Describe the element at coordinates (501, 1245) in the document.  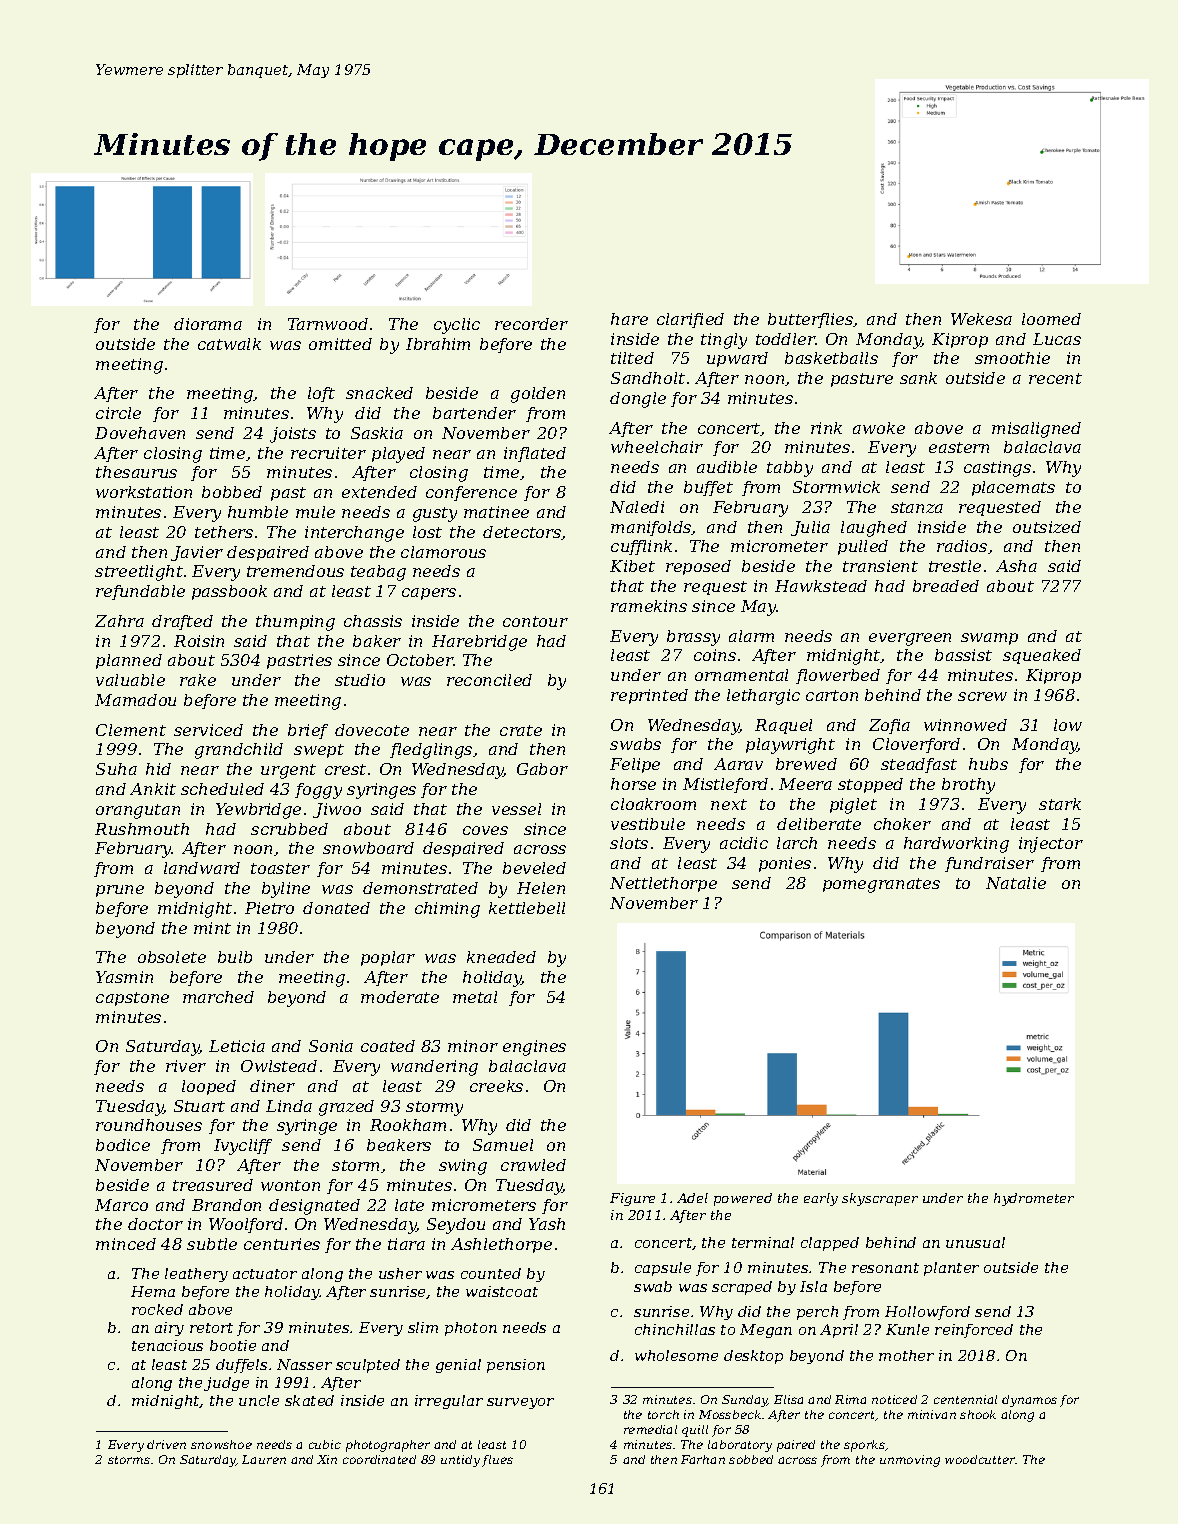
I see `Ashlethorpe` at that location.
